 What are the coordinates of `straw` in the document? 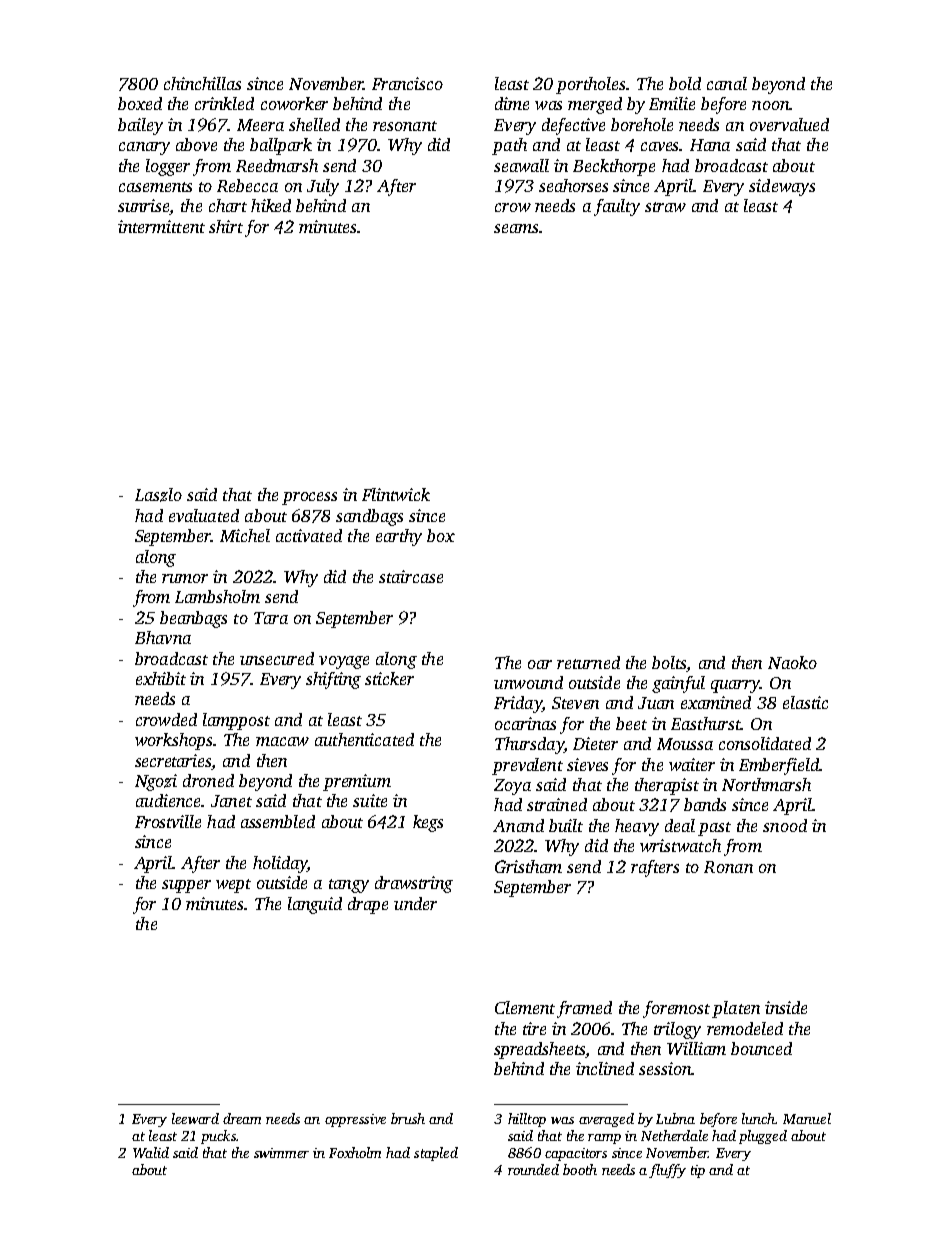 It's located at (665, 207).
